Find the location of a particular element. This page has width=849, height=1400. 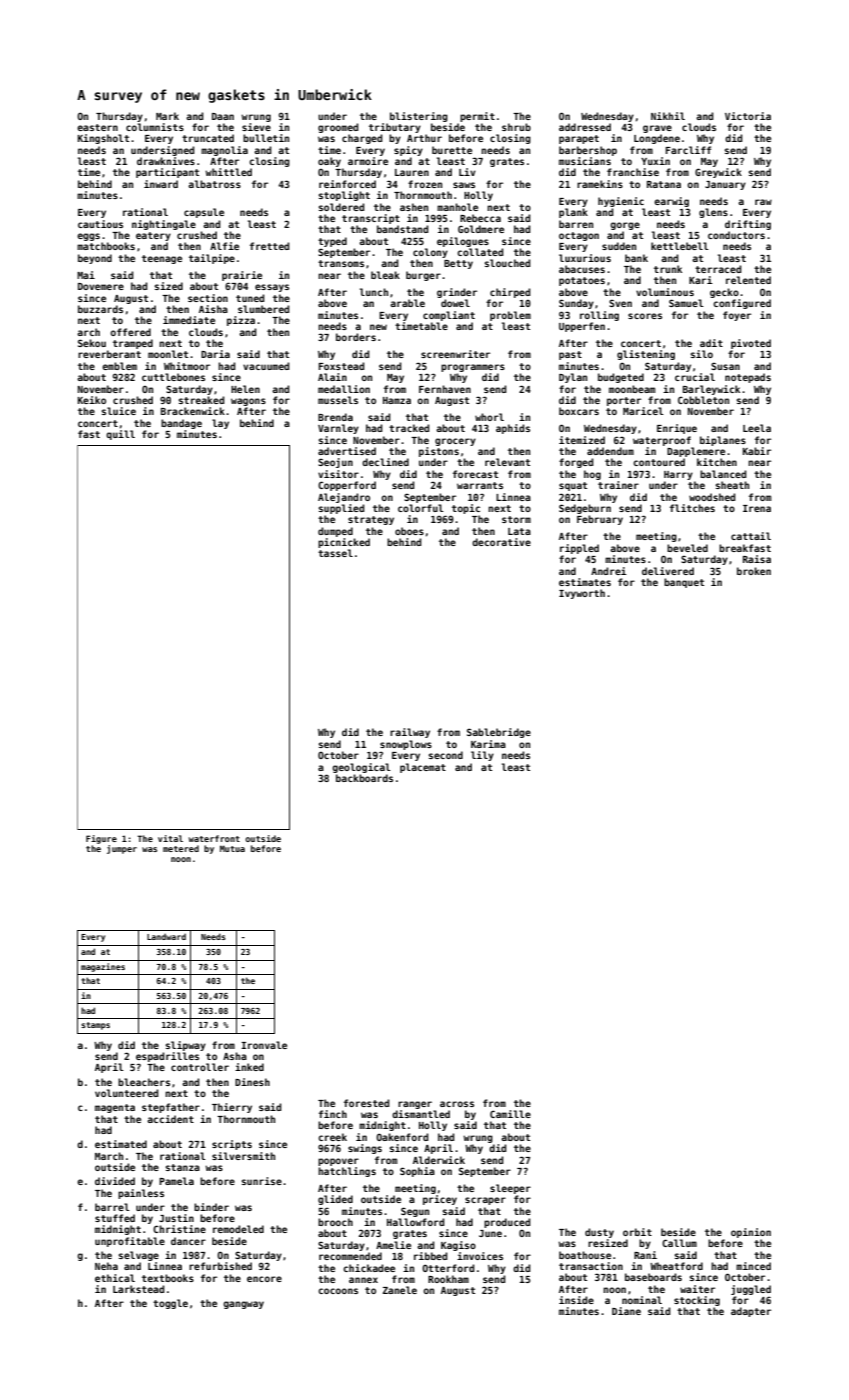

picnicked is located at coordinates (344, 543).
